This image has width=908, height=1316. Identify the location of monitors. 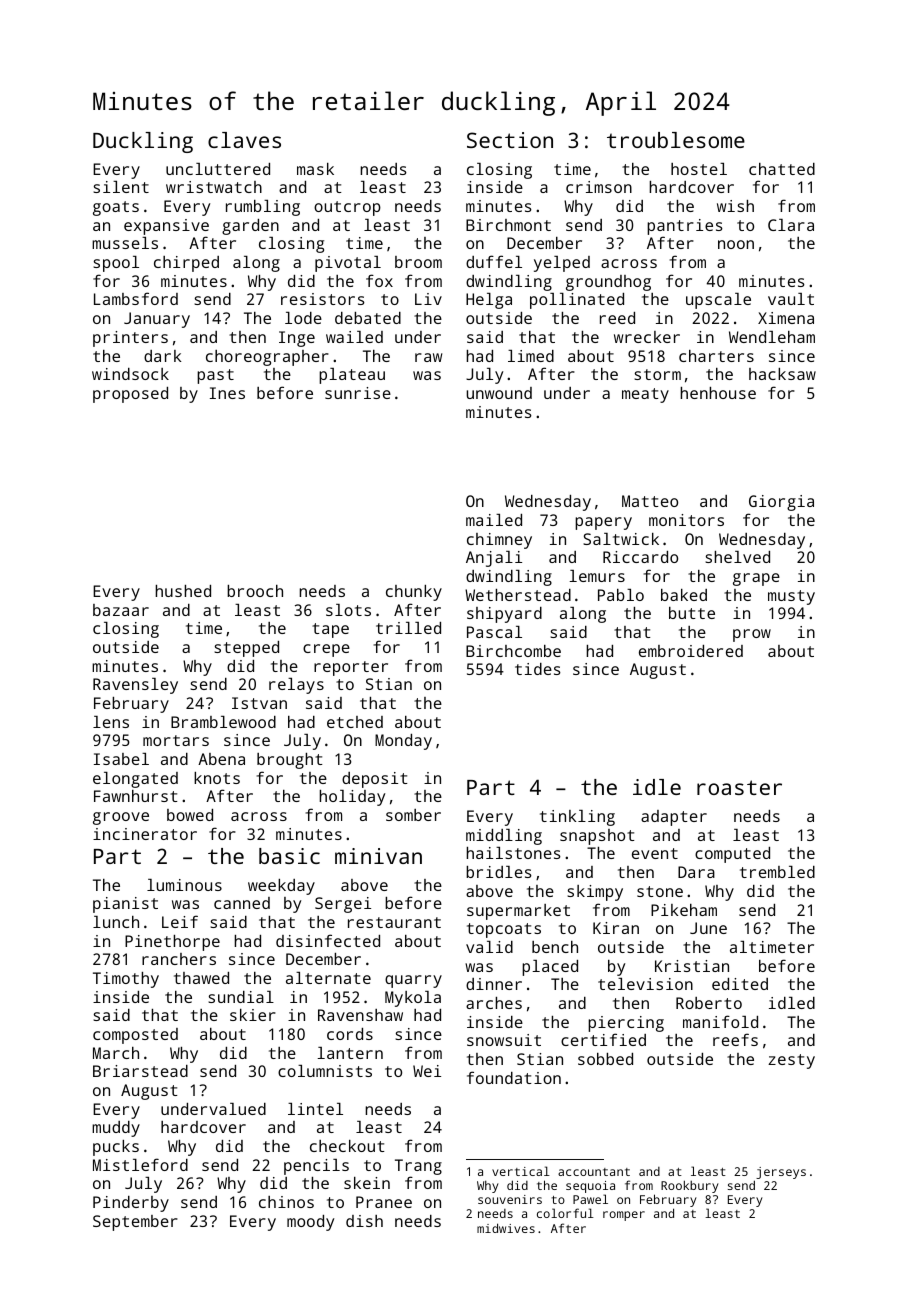
(686, 520).
